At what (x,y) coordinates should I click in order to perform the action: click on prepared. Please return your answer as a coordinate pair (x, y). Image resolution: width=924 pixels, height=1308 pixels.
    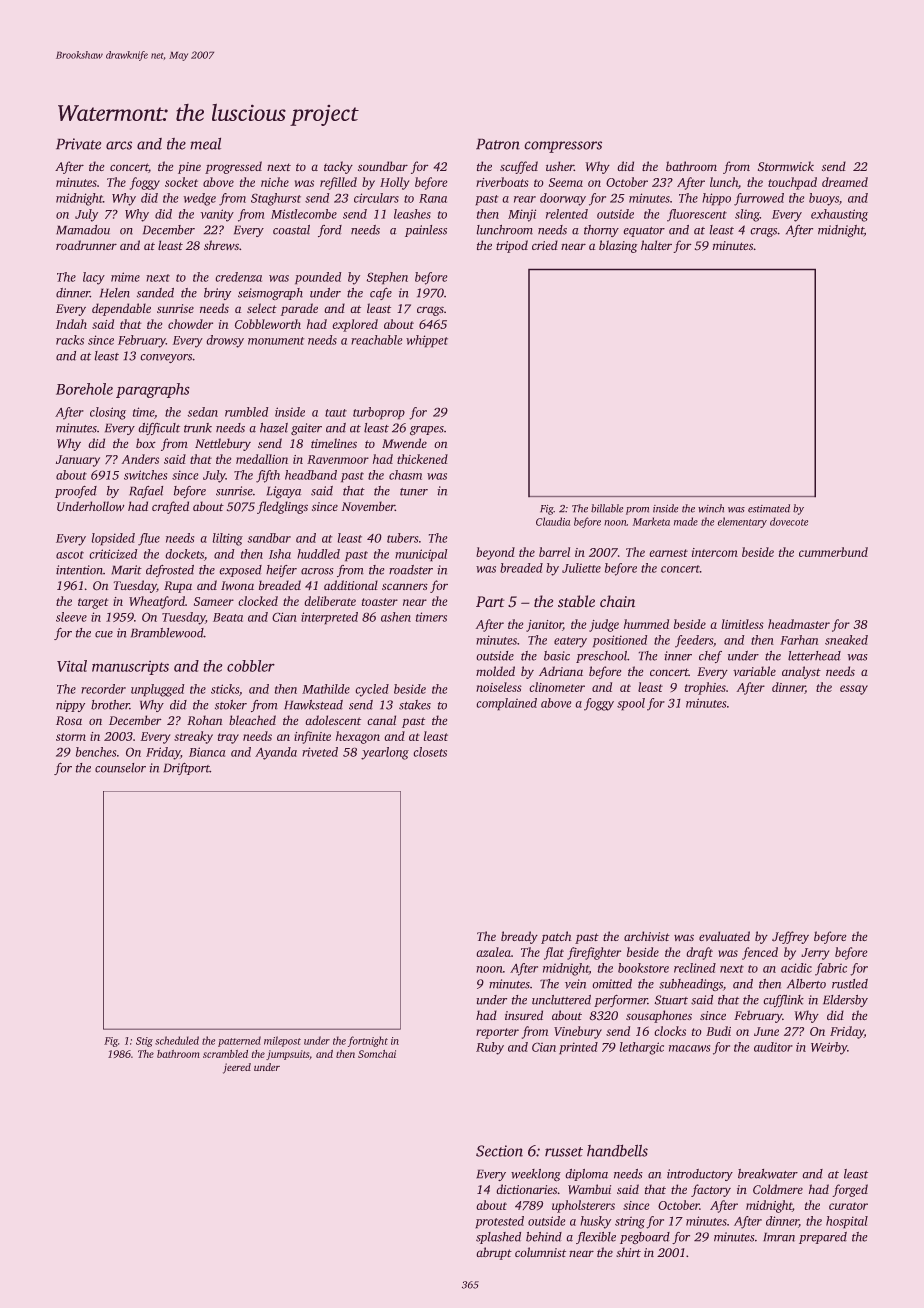
    Looking at the image, I should click on (823, 1238).
